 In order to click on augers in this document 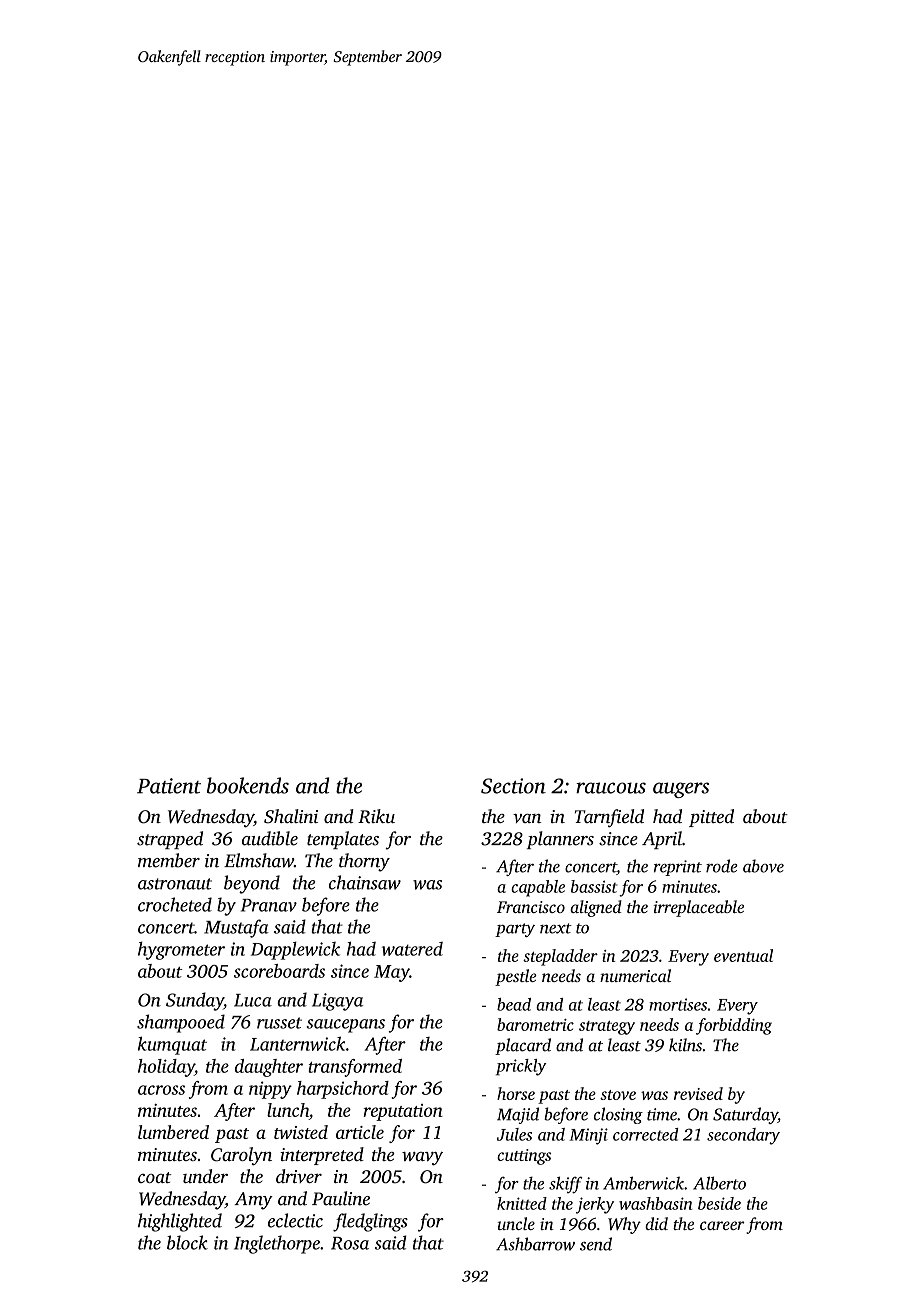, I will do `click(681, 790)`.
